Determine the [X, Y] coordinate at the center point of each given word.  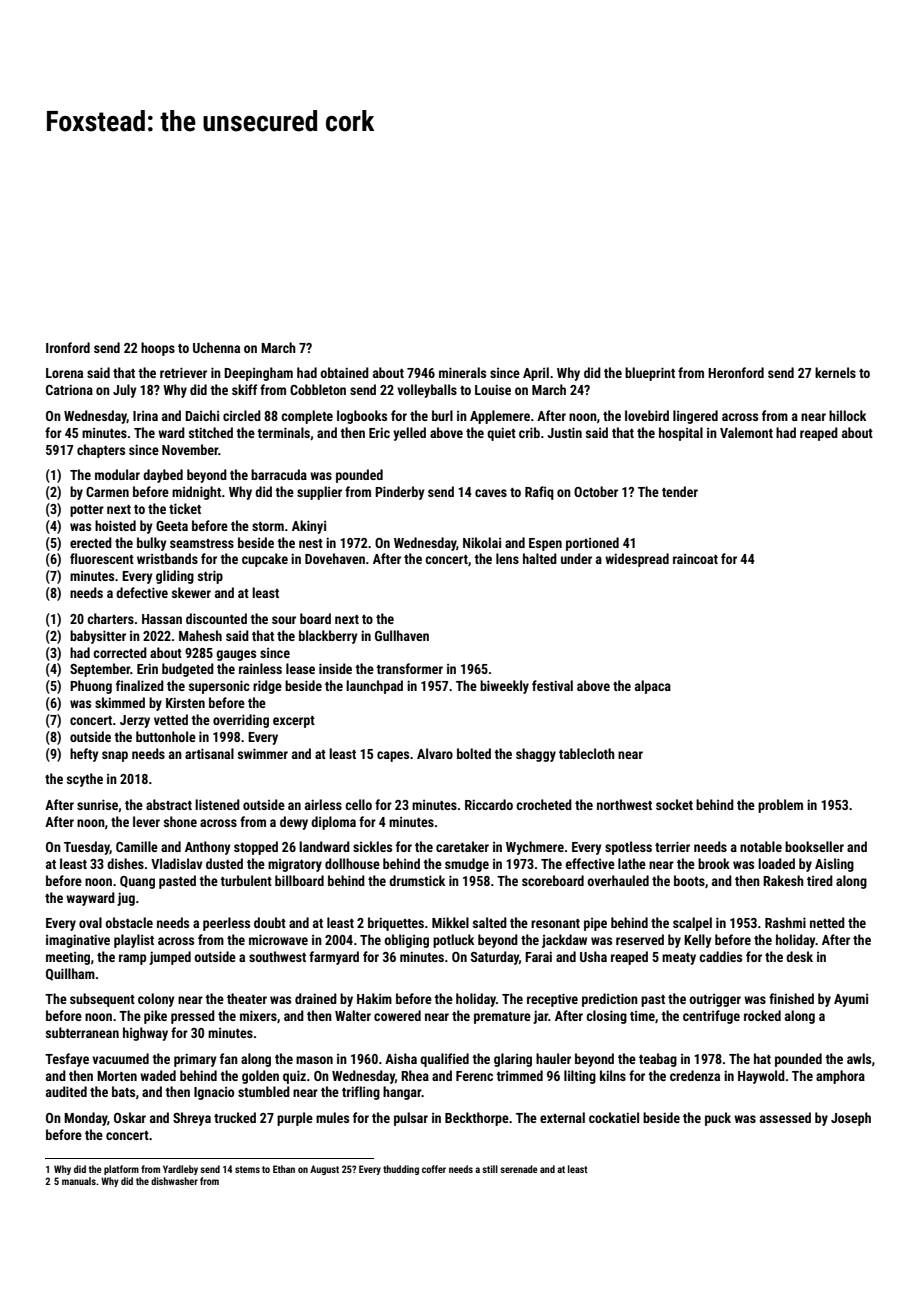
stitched [211, 432]
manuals [79, 1181]
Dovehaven [335, 558]
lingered [695, 417]
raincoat [695, 559]
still [490, 1169]
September [100, 670]
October [596, 491]
